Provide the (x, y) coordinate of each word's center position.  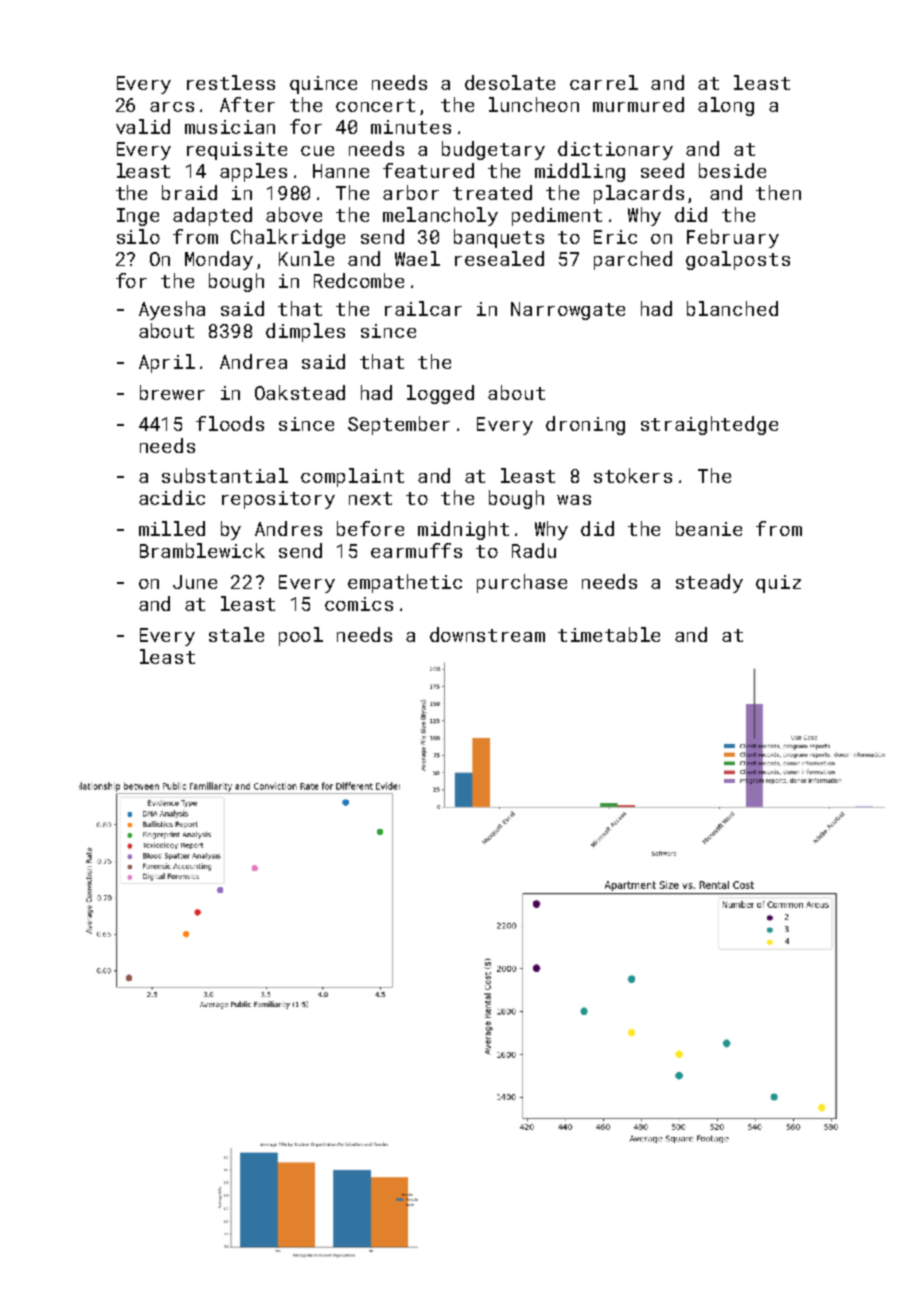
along (726, 106)
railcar (423, 308)
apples (253, 172)
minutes (411, 127)
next (370, 498)
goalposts (738, 260)
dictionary (615, 150)
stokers (633, 475)
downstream (487, 634)
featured (428, 170)
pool (301, 636)
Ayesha (172, 310)
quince (323, 85)
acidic (172, 497)
